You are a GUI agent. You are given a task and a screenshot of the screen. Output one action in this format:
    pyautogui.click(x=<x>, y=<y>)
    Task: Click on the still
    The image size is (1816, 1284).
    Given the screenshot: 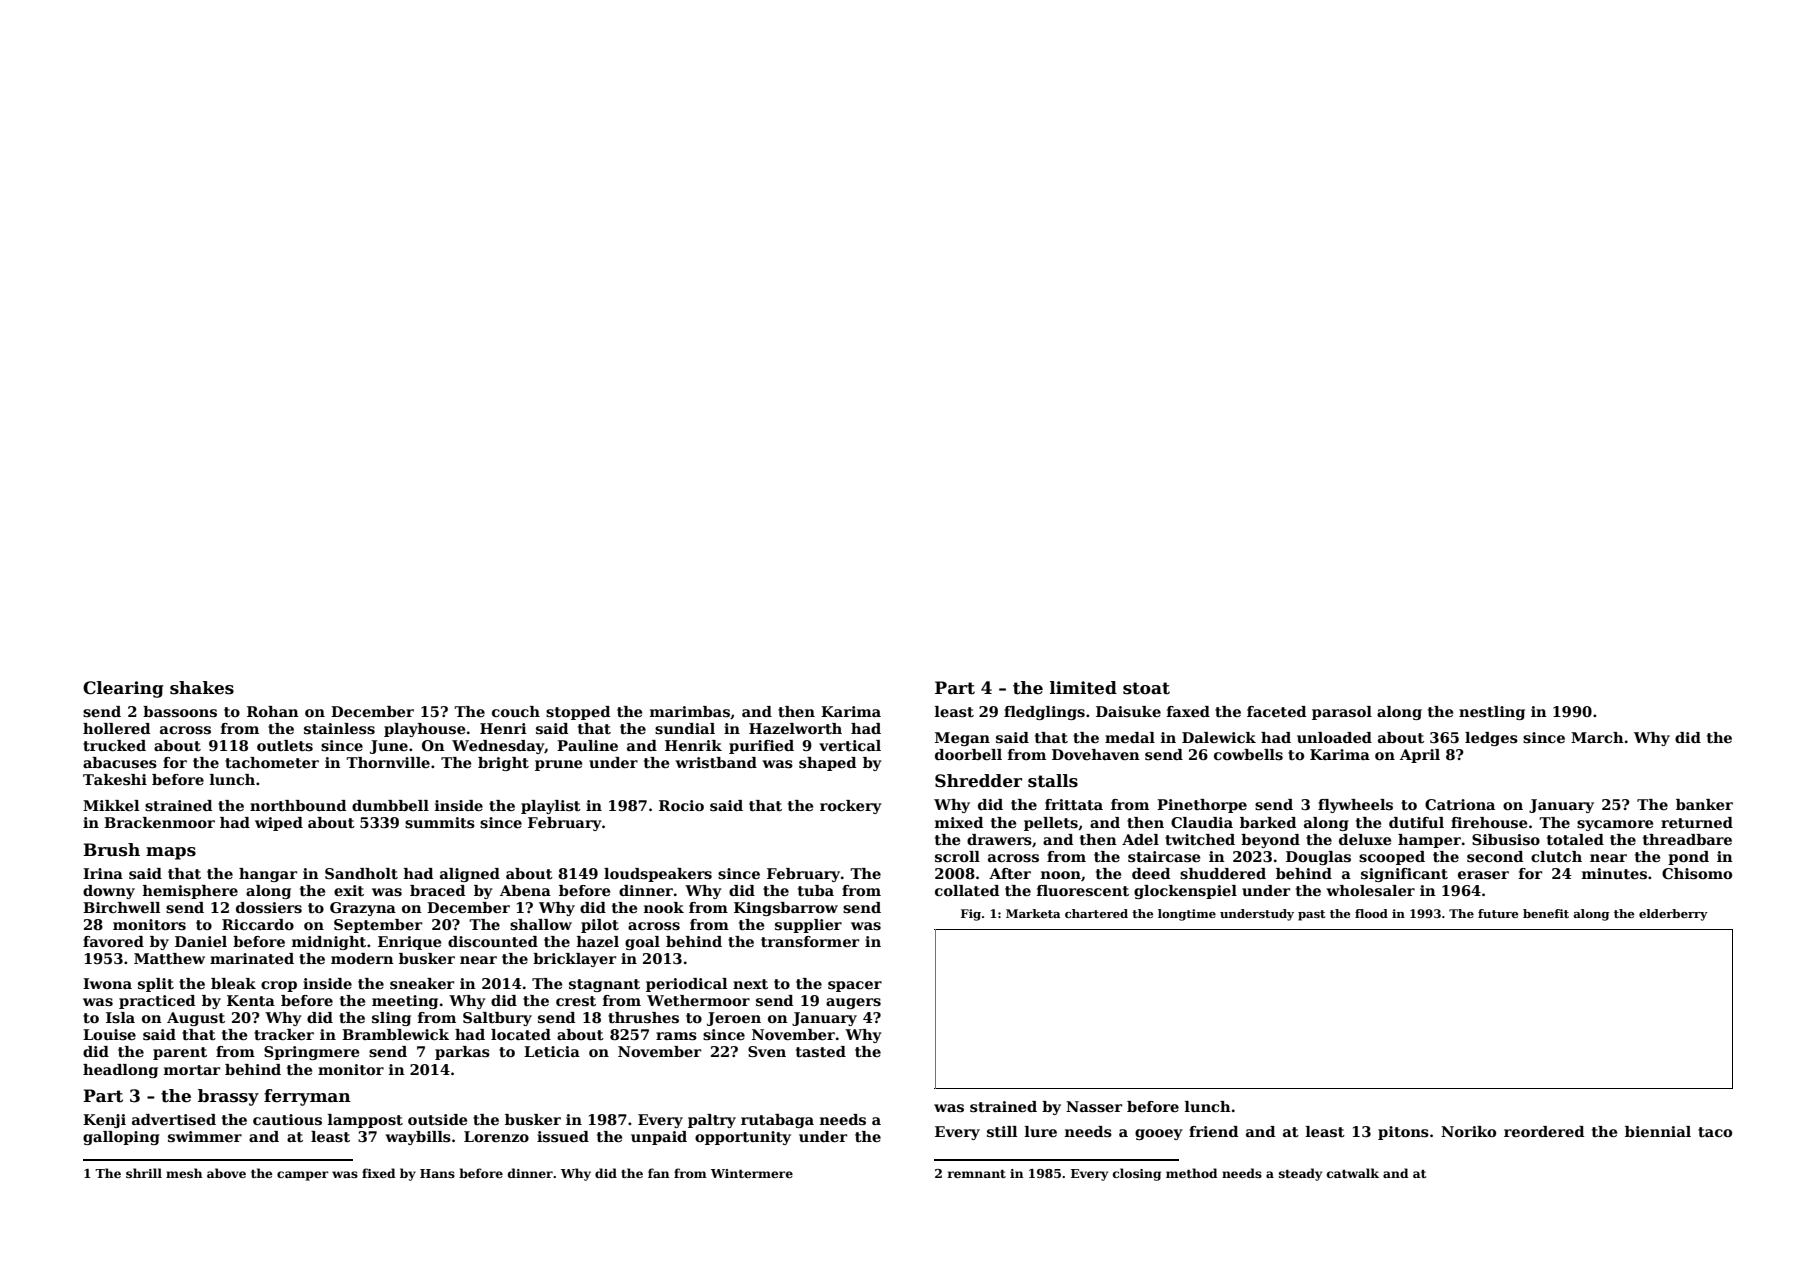 What is the action you would take?
    pyautogui.click(x=1002, y=1131)
